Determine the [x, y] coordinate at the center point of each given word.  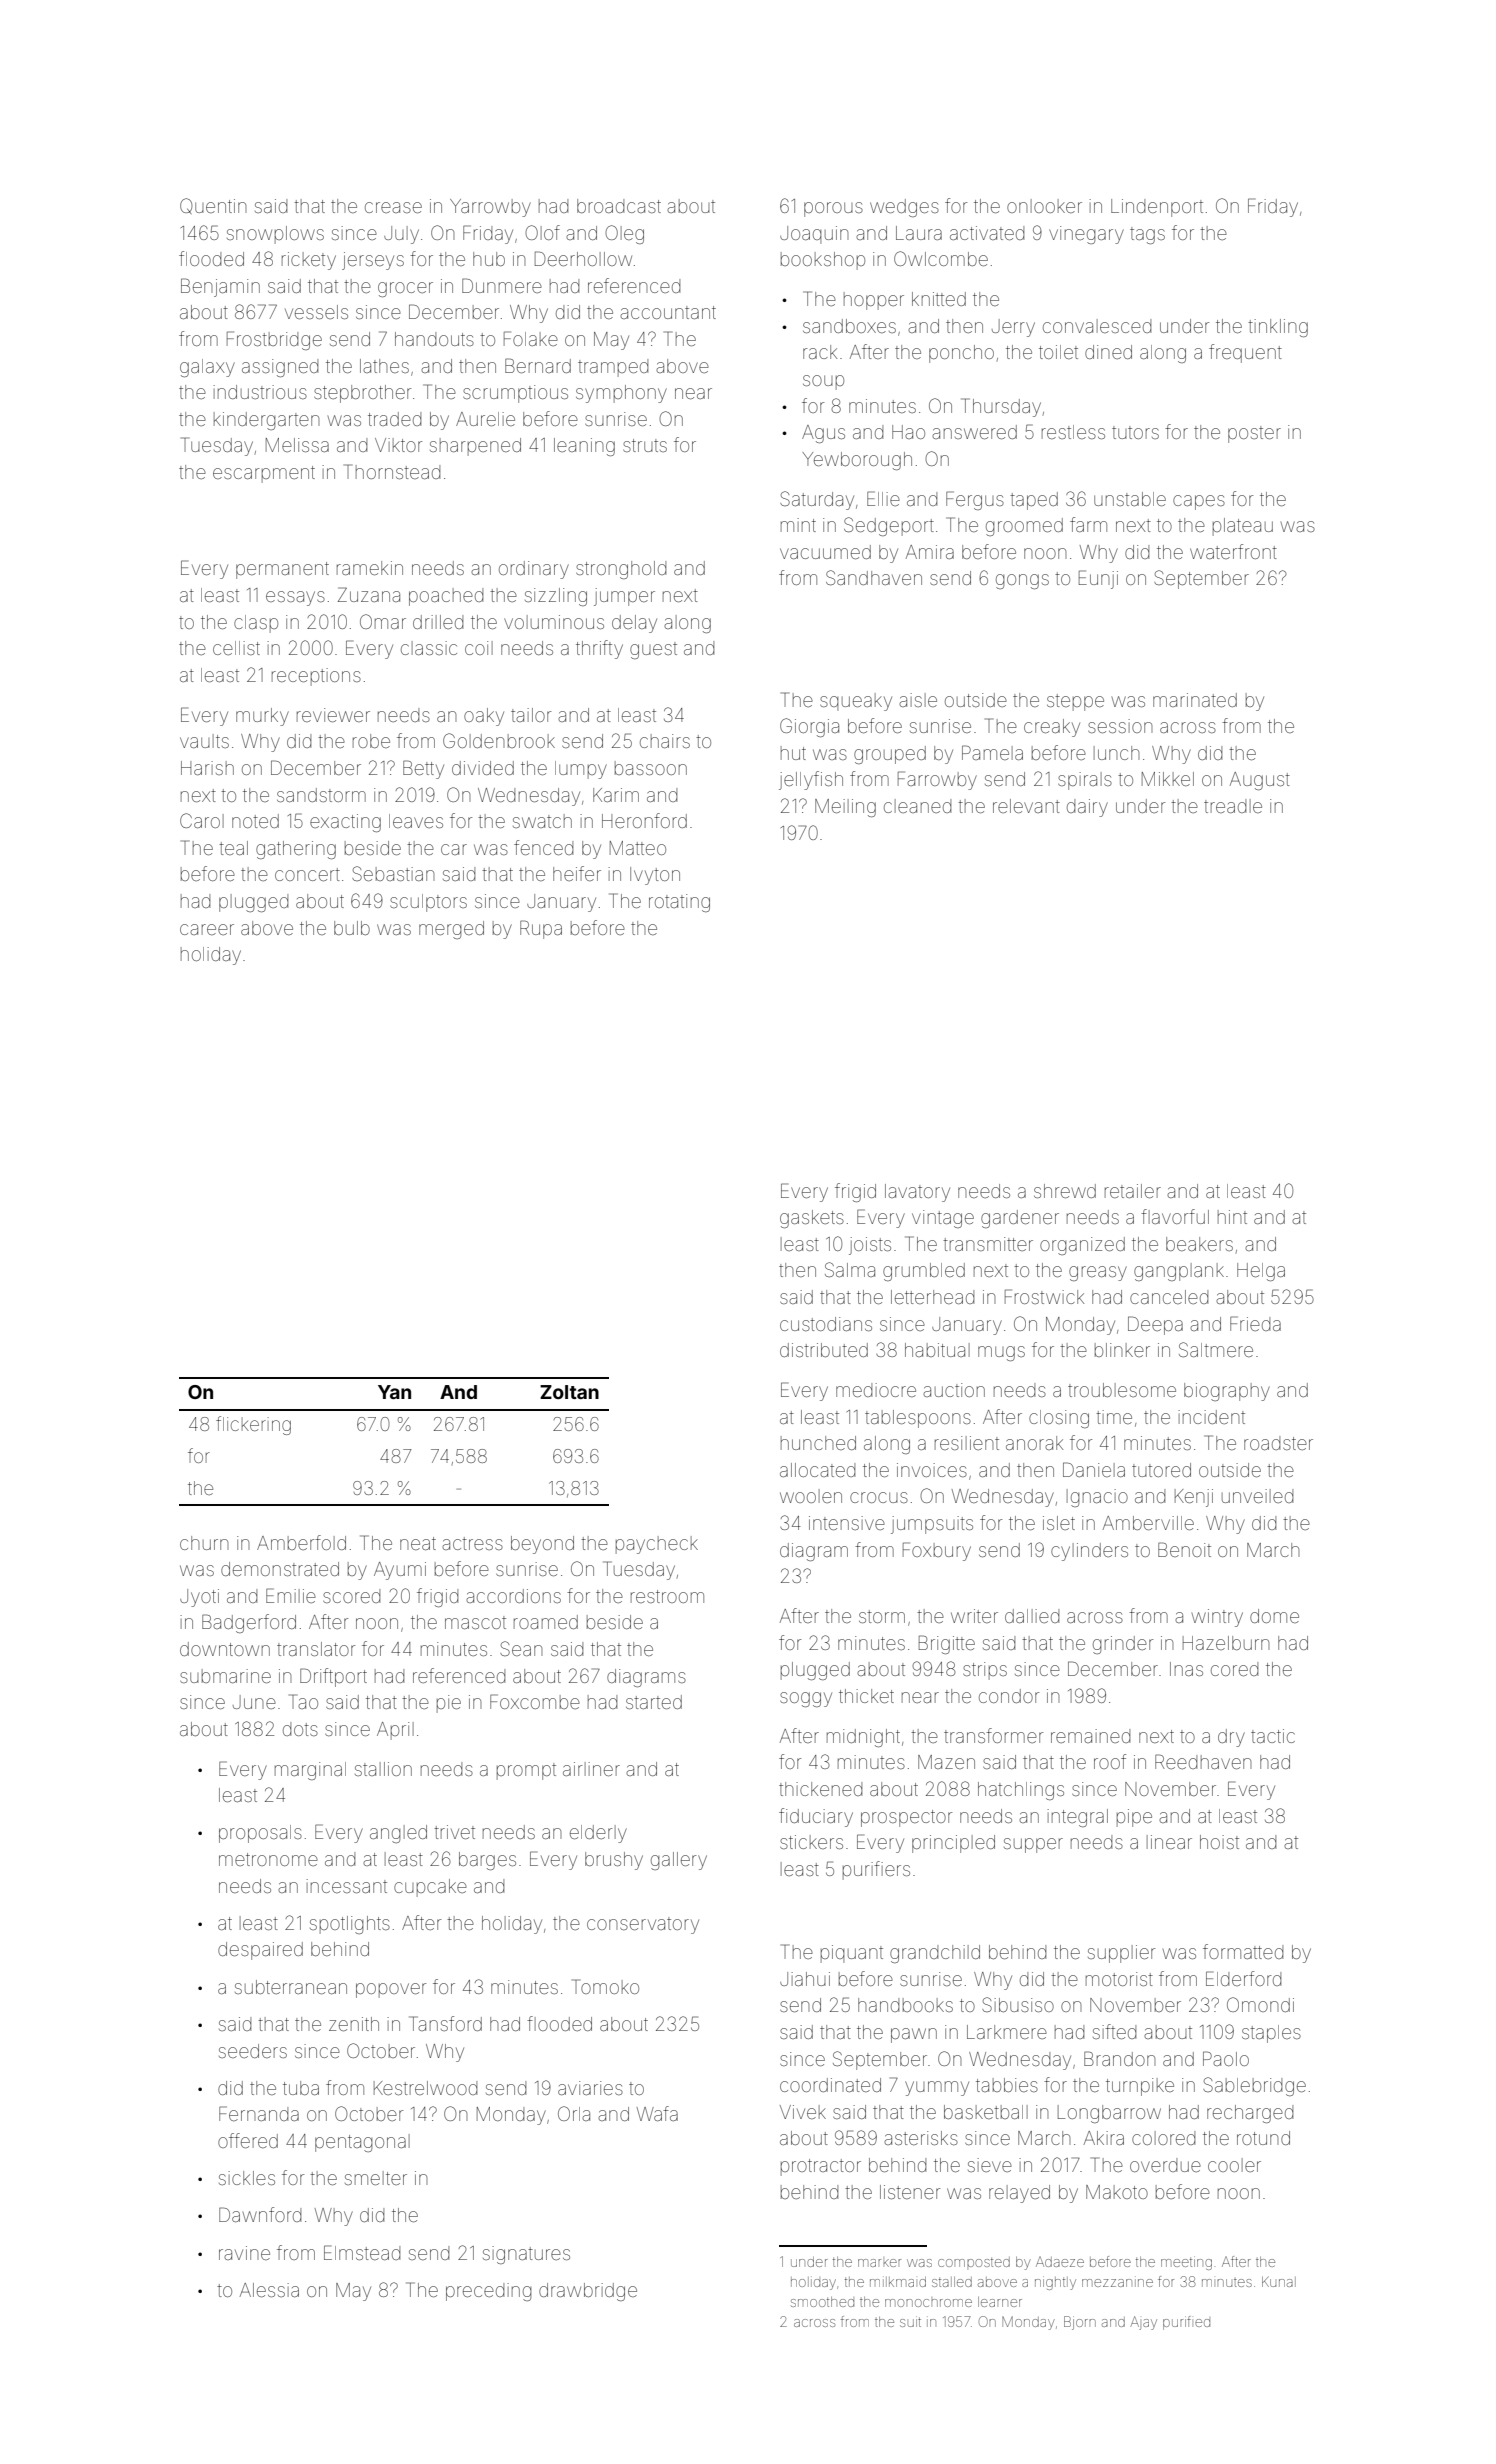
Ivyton [655, 876]
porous [833, 209]
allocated [817, 1470]
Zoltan [569, 1392]
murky [262, 717]
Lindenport [1157, 208]
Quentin [213, 206]
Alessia [269, 2290]
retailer [1133, 1191]
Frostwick [1044, 1296]
